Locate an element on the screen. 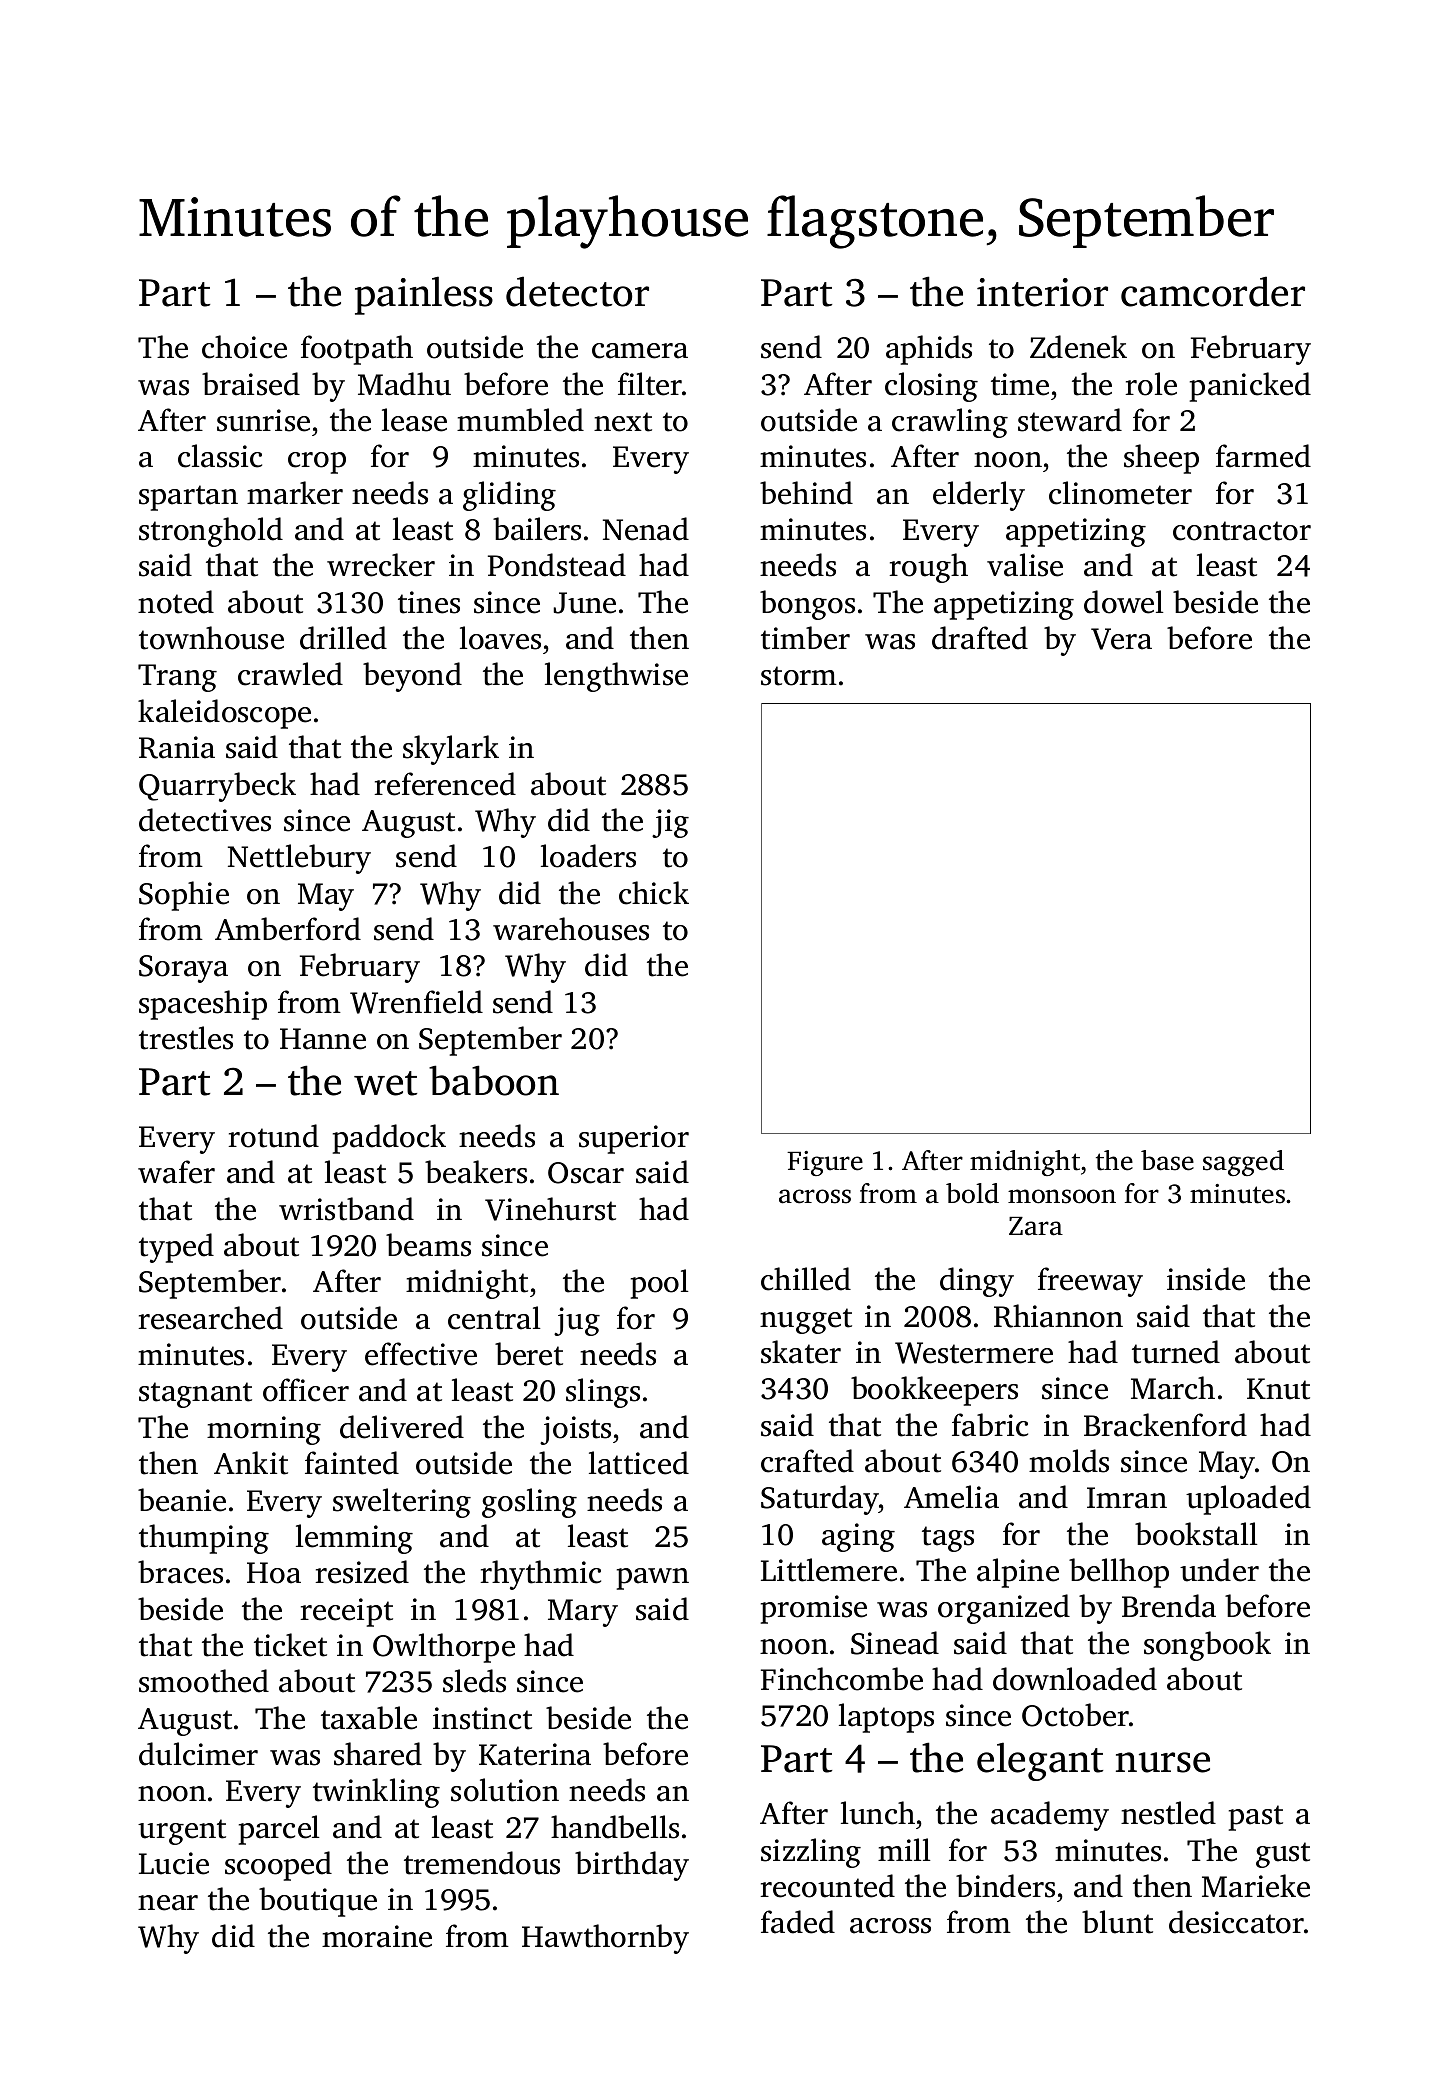  choice is located at coordinates (244, 347).
